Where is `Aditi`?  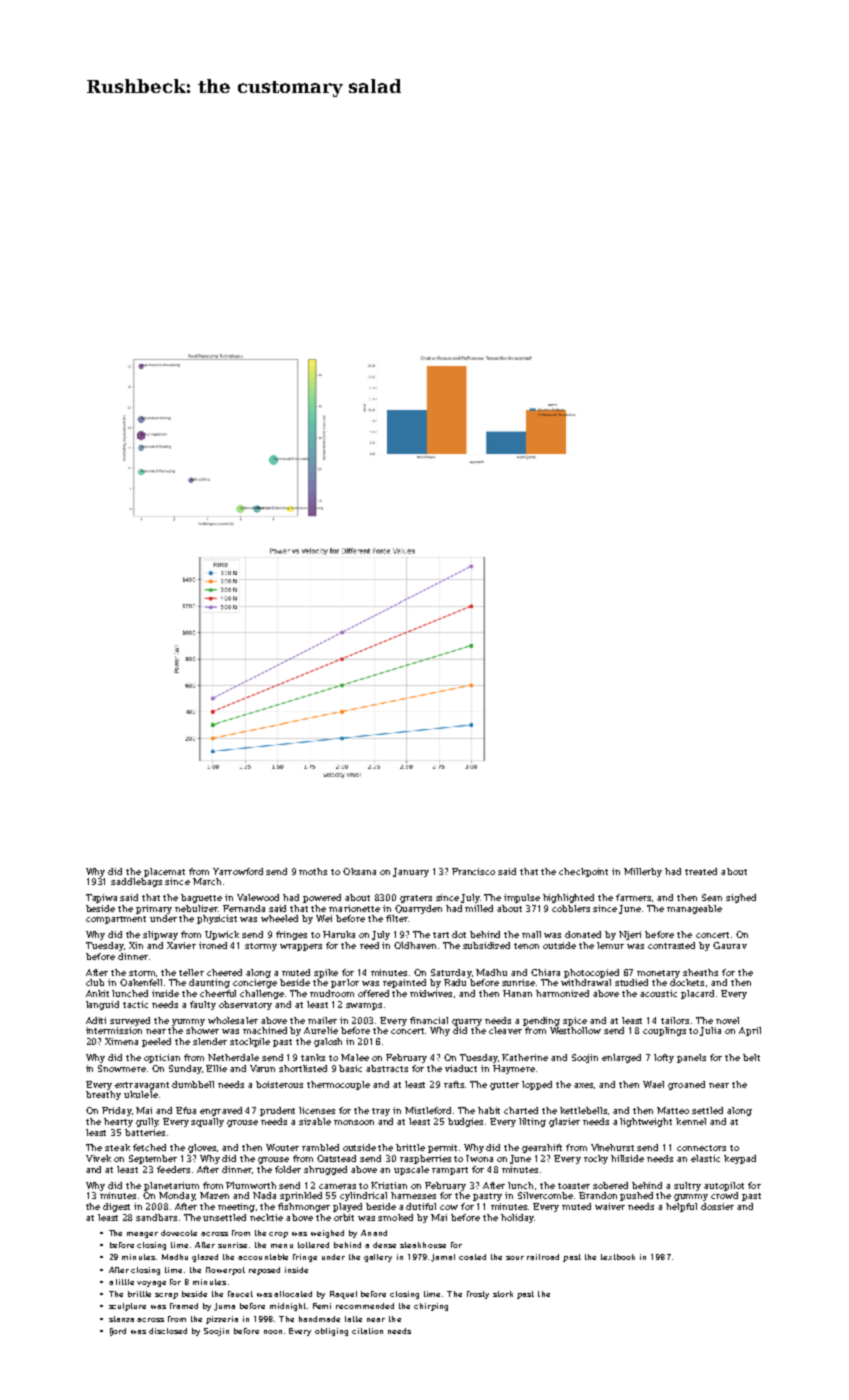 Aditi is located at coordinates (96, 1020).
